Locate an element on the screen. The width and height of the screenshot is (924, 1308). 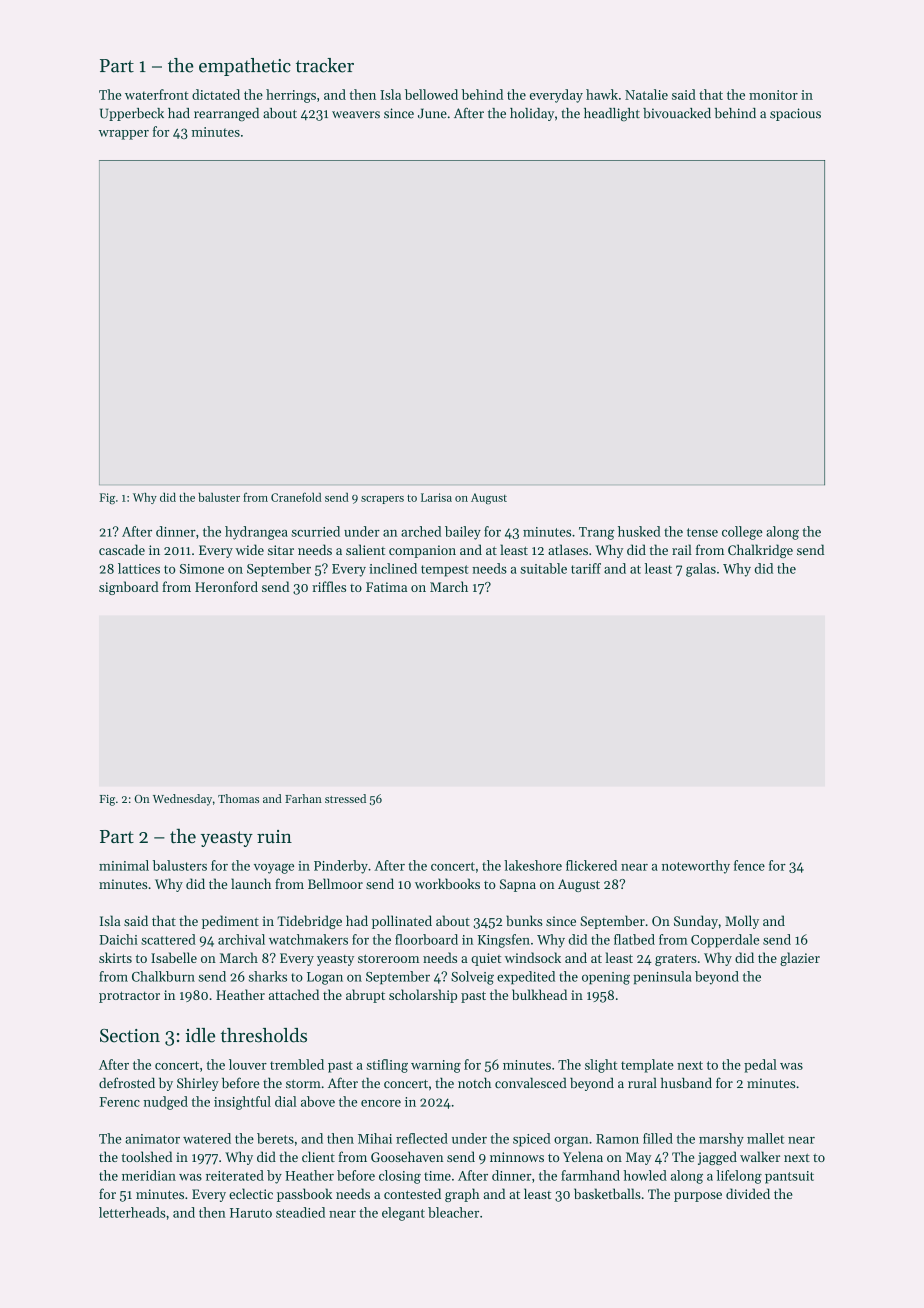
Farhan is located at coordinates (303, 798).
